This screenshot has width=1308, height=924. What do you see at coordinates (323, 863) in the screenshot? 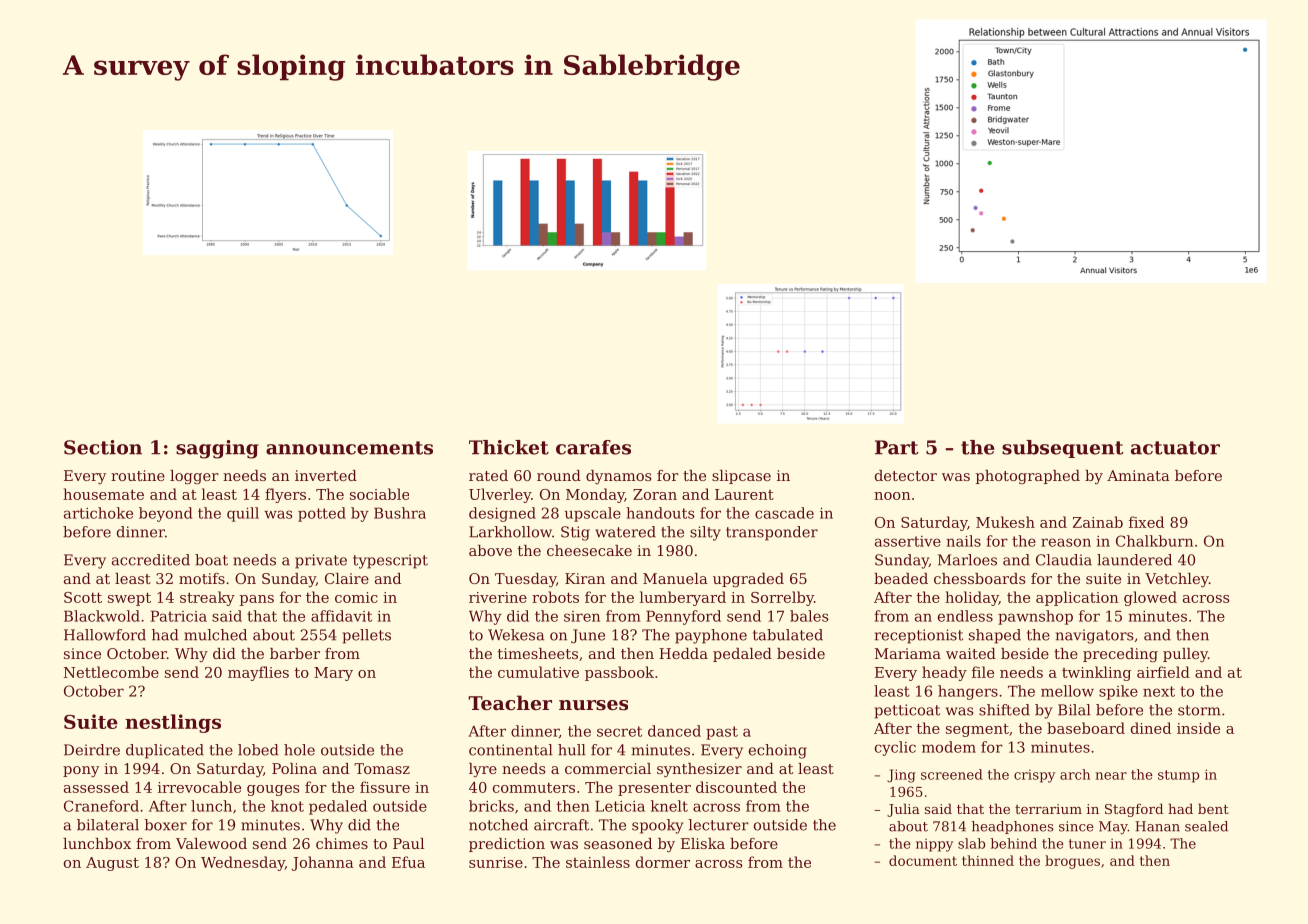
I see `Johanna` at bounding box center [323, 863].
